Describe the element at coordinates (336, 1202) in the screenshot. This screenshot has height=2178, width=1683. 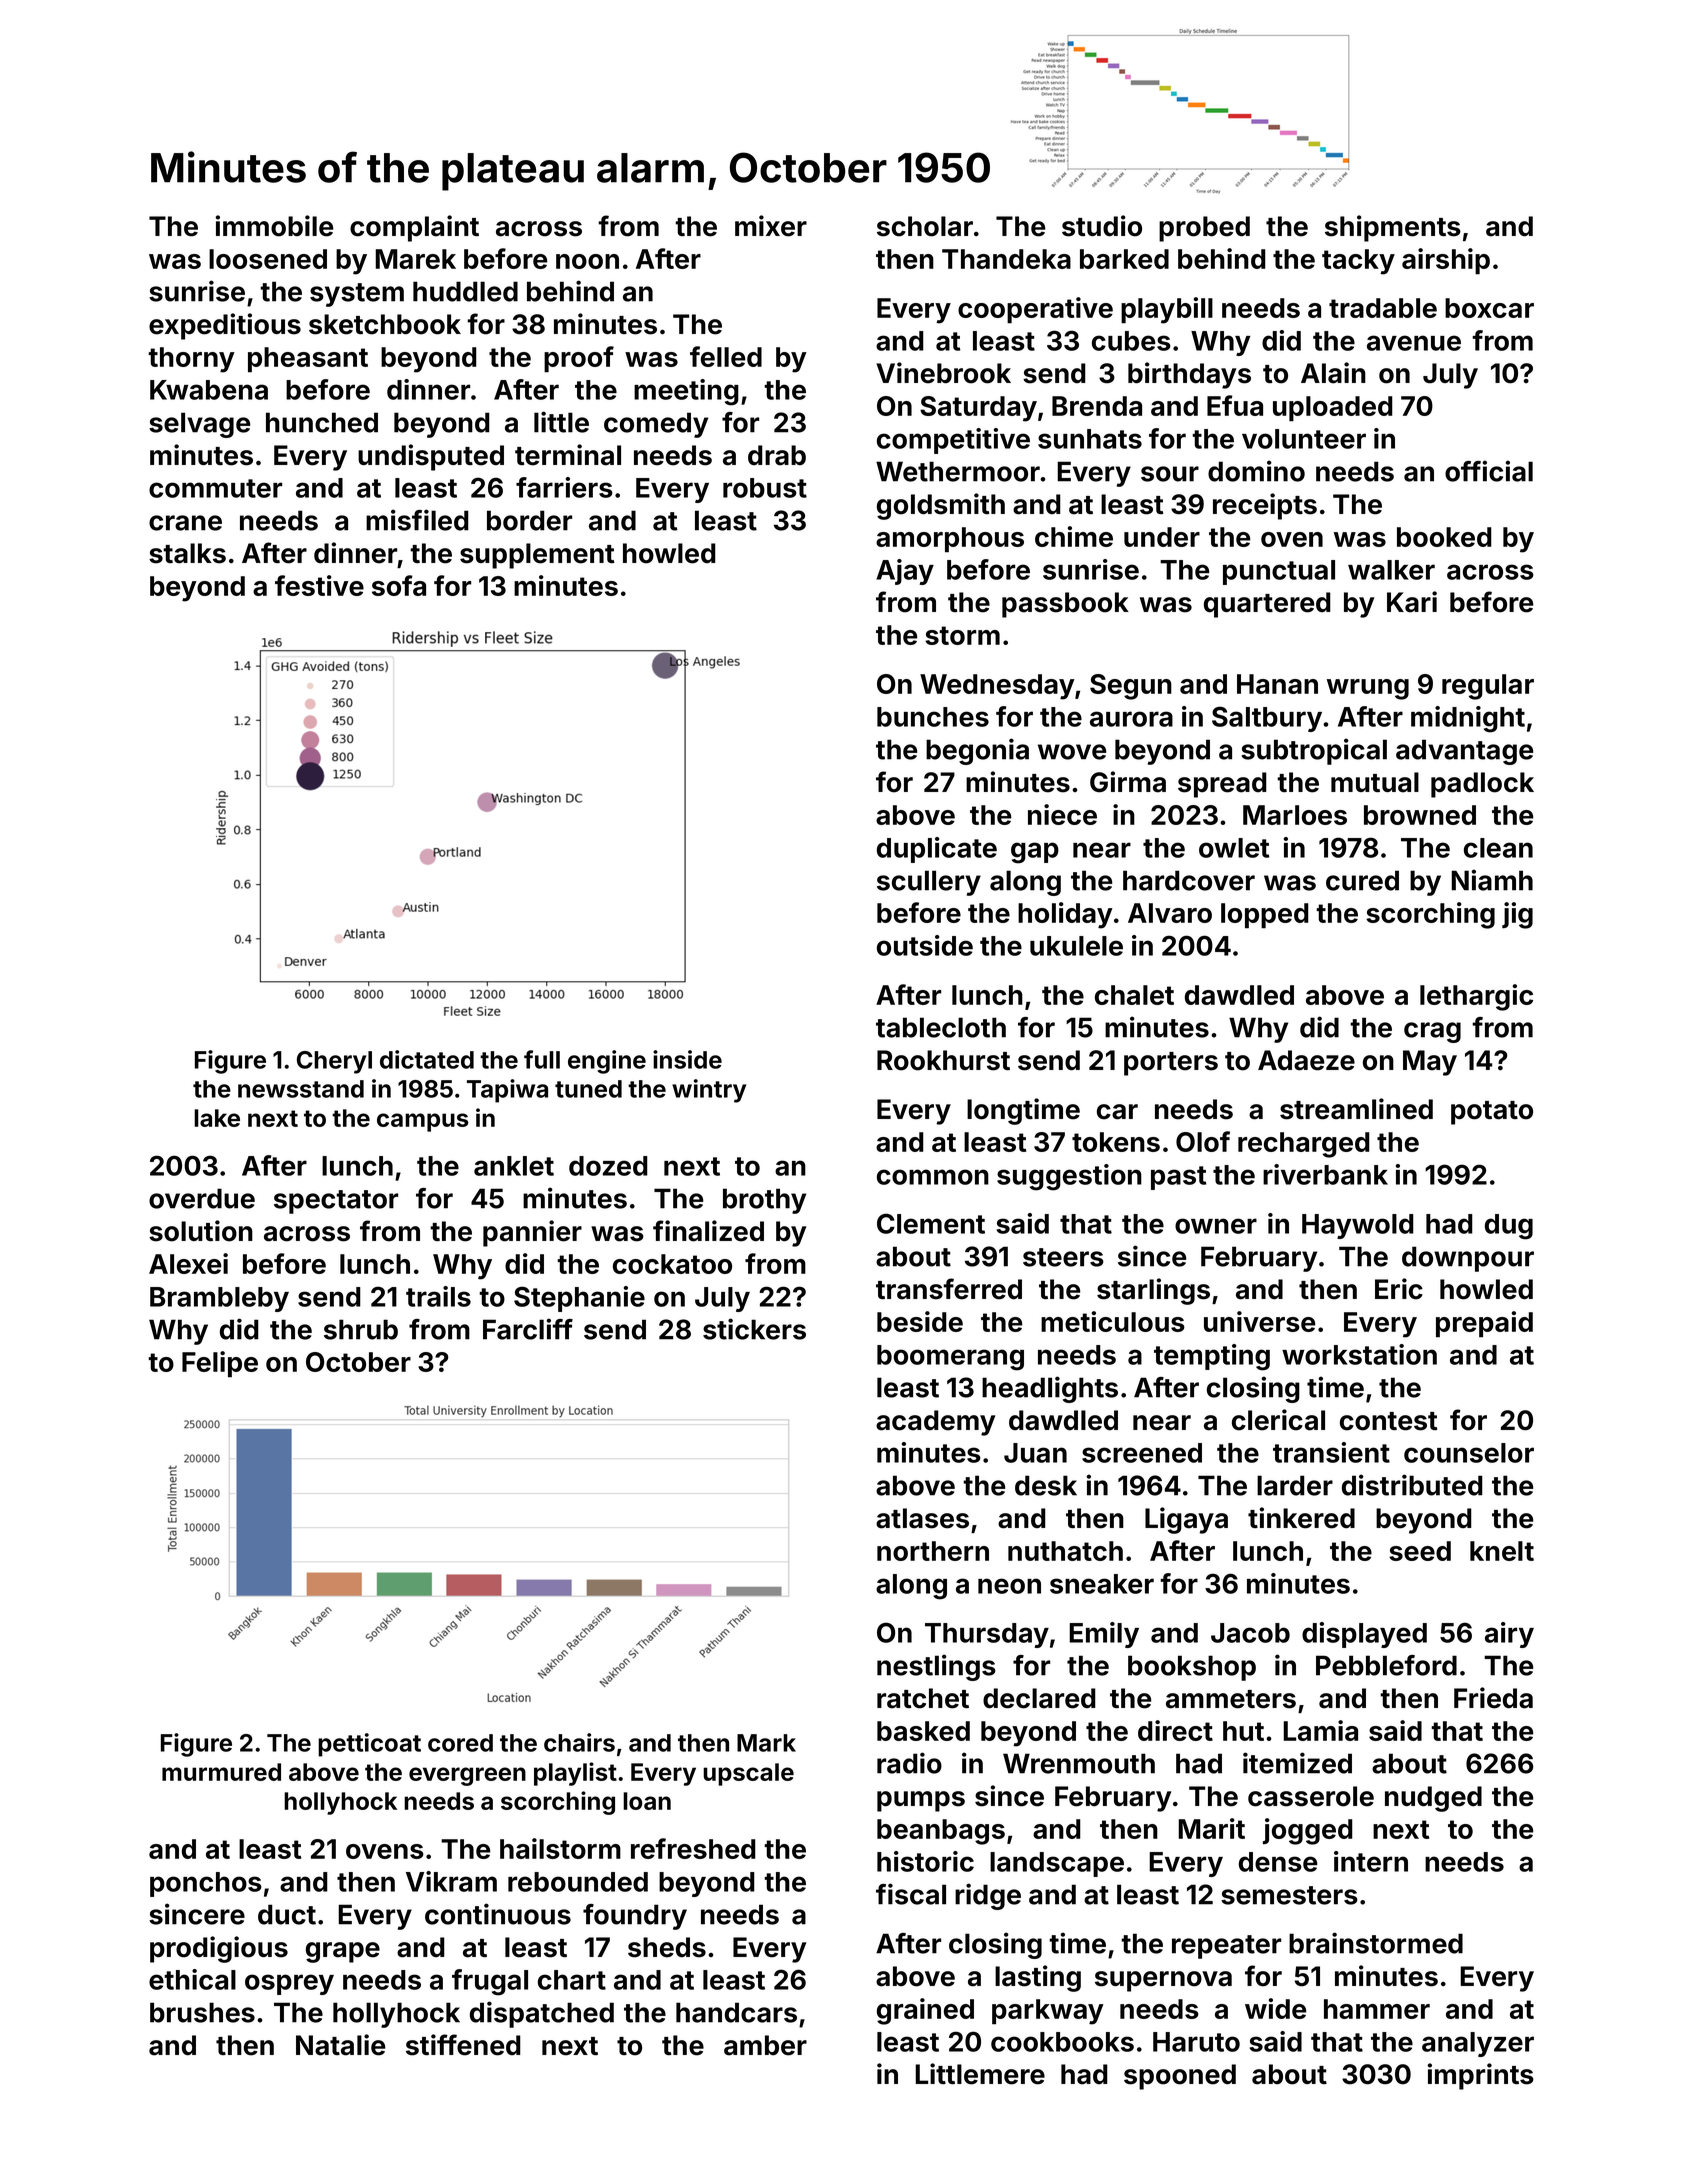
I see `spectator` at that location.
